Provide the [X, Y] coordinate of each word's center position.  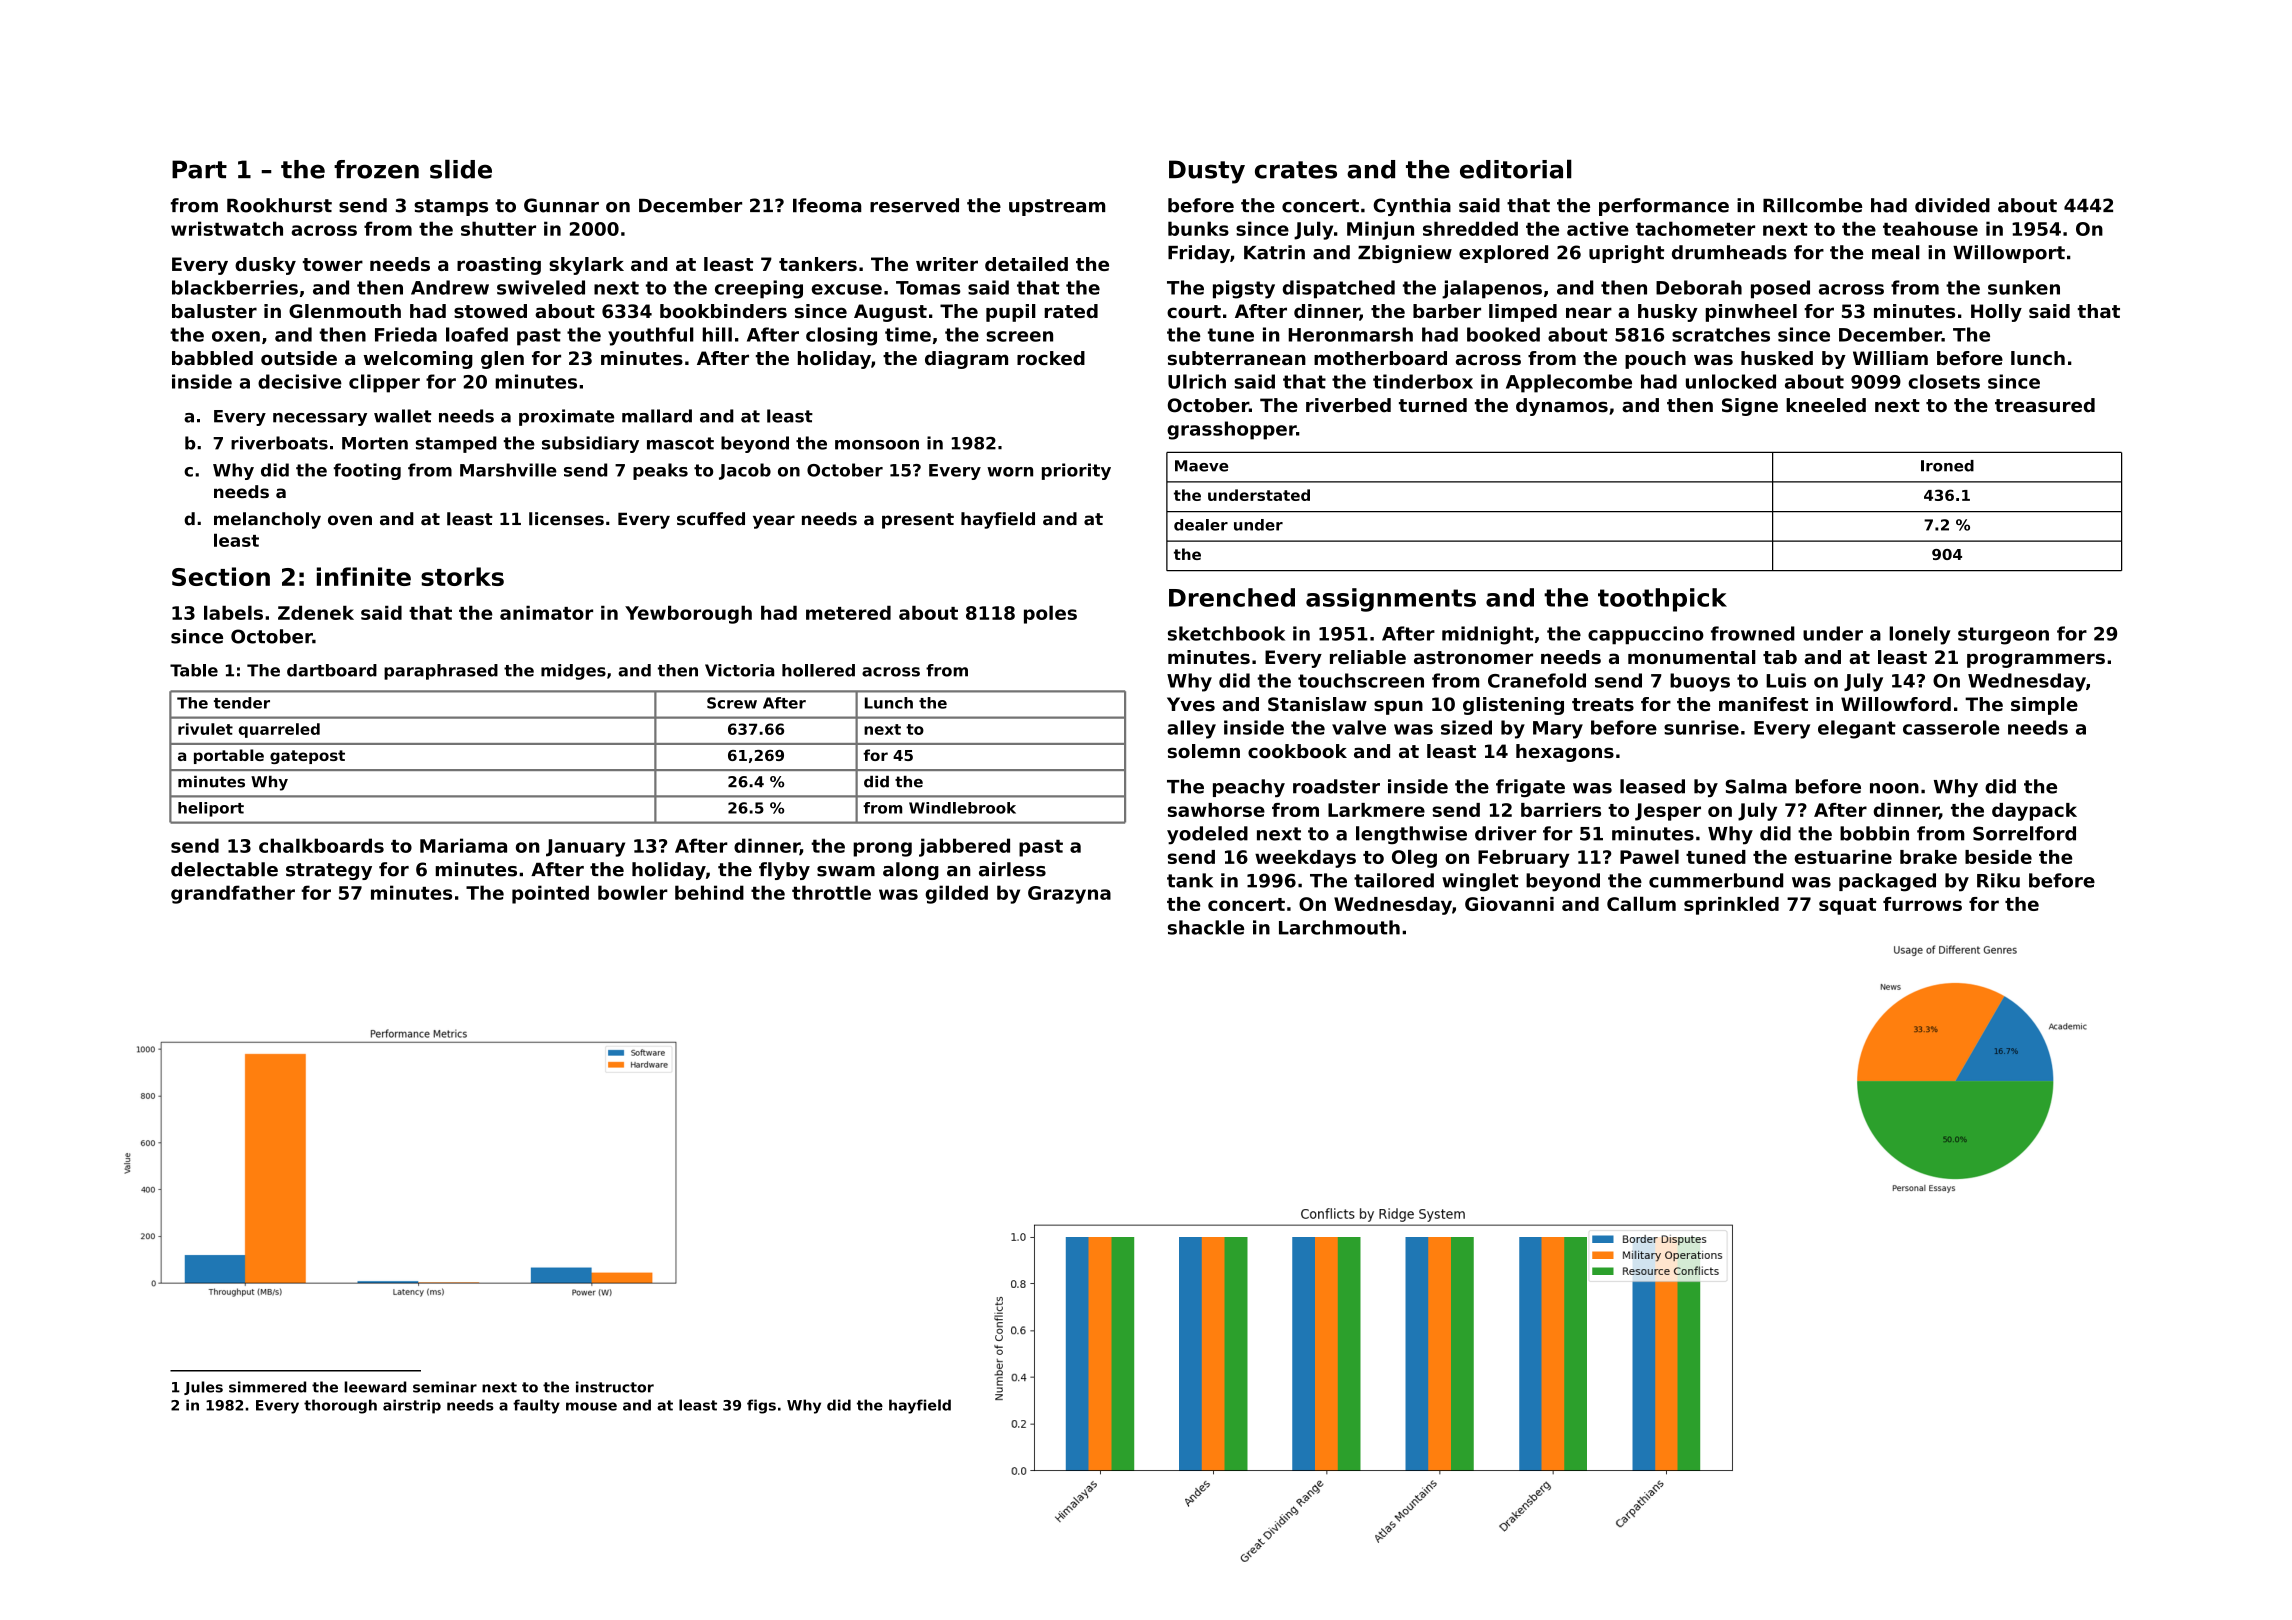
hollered [818, 670]
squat [1848, 906]
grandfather [233, 894]
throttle [831, 892]
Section [221, 576]
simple [2044, 706]
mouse [591, 1406]
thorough [340, 1406]
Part [199, 169]
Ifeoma [827, 205]
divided [1952, 205]
